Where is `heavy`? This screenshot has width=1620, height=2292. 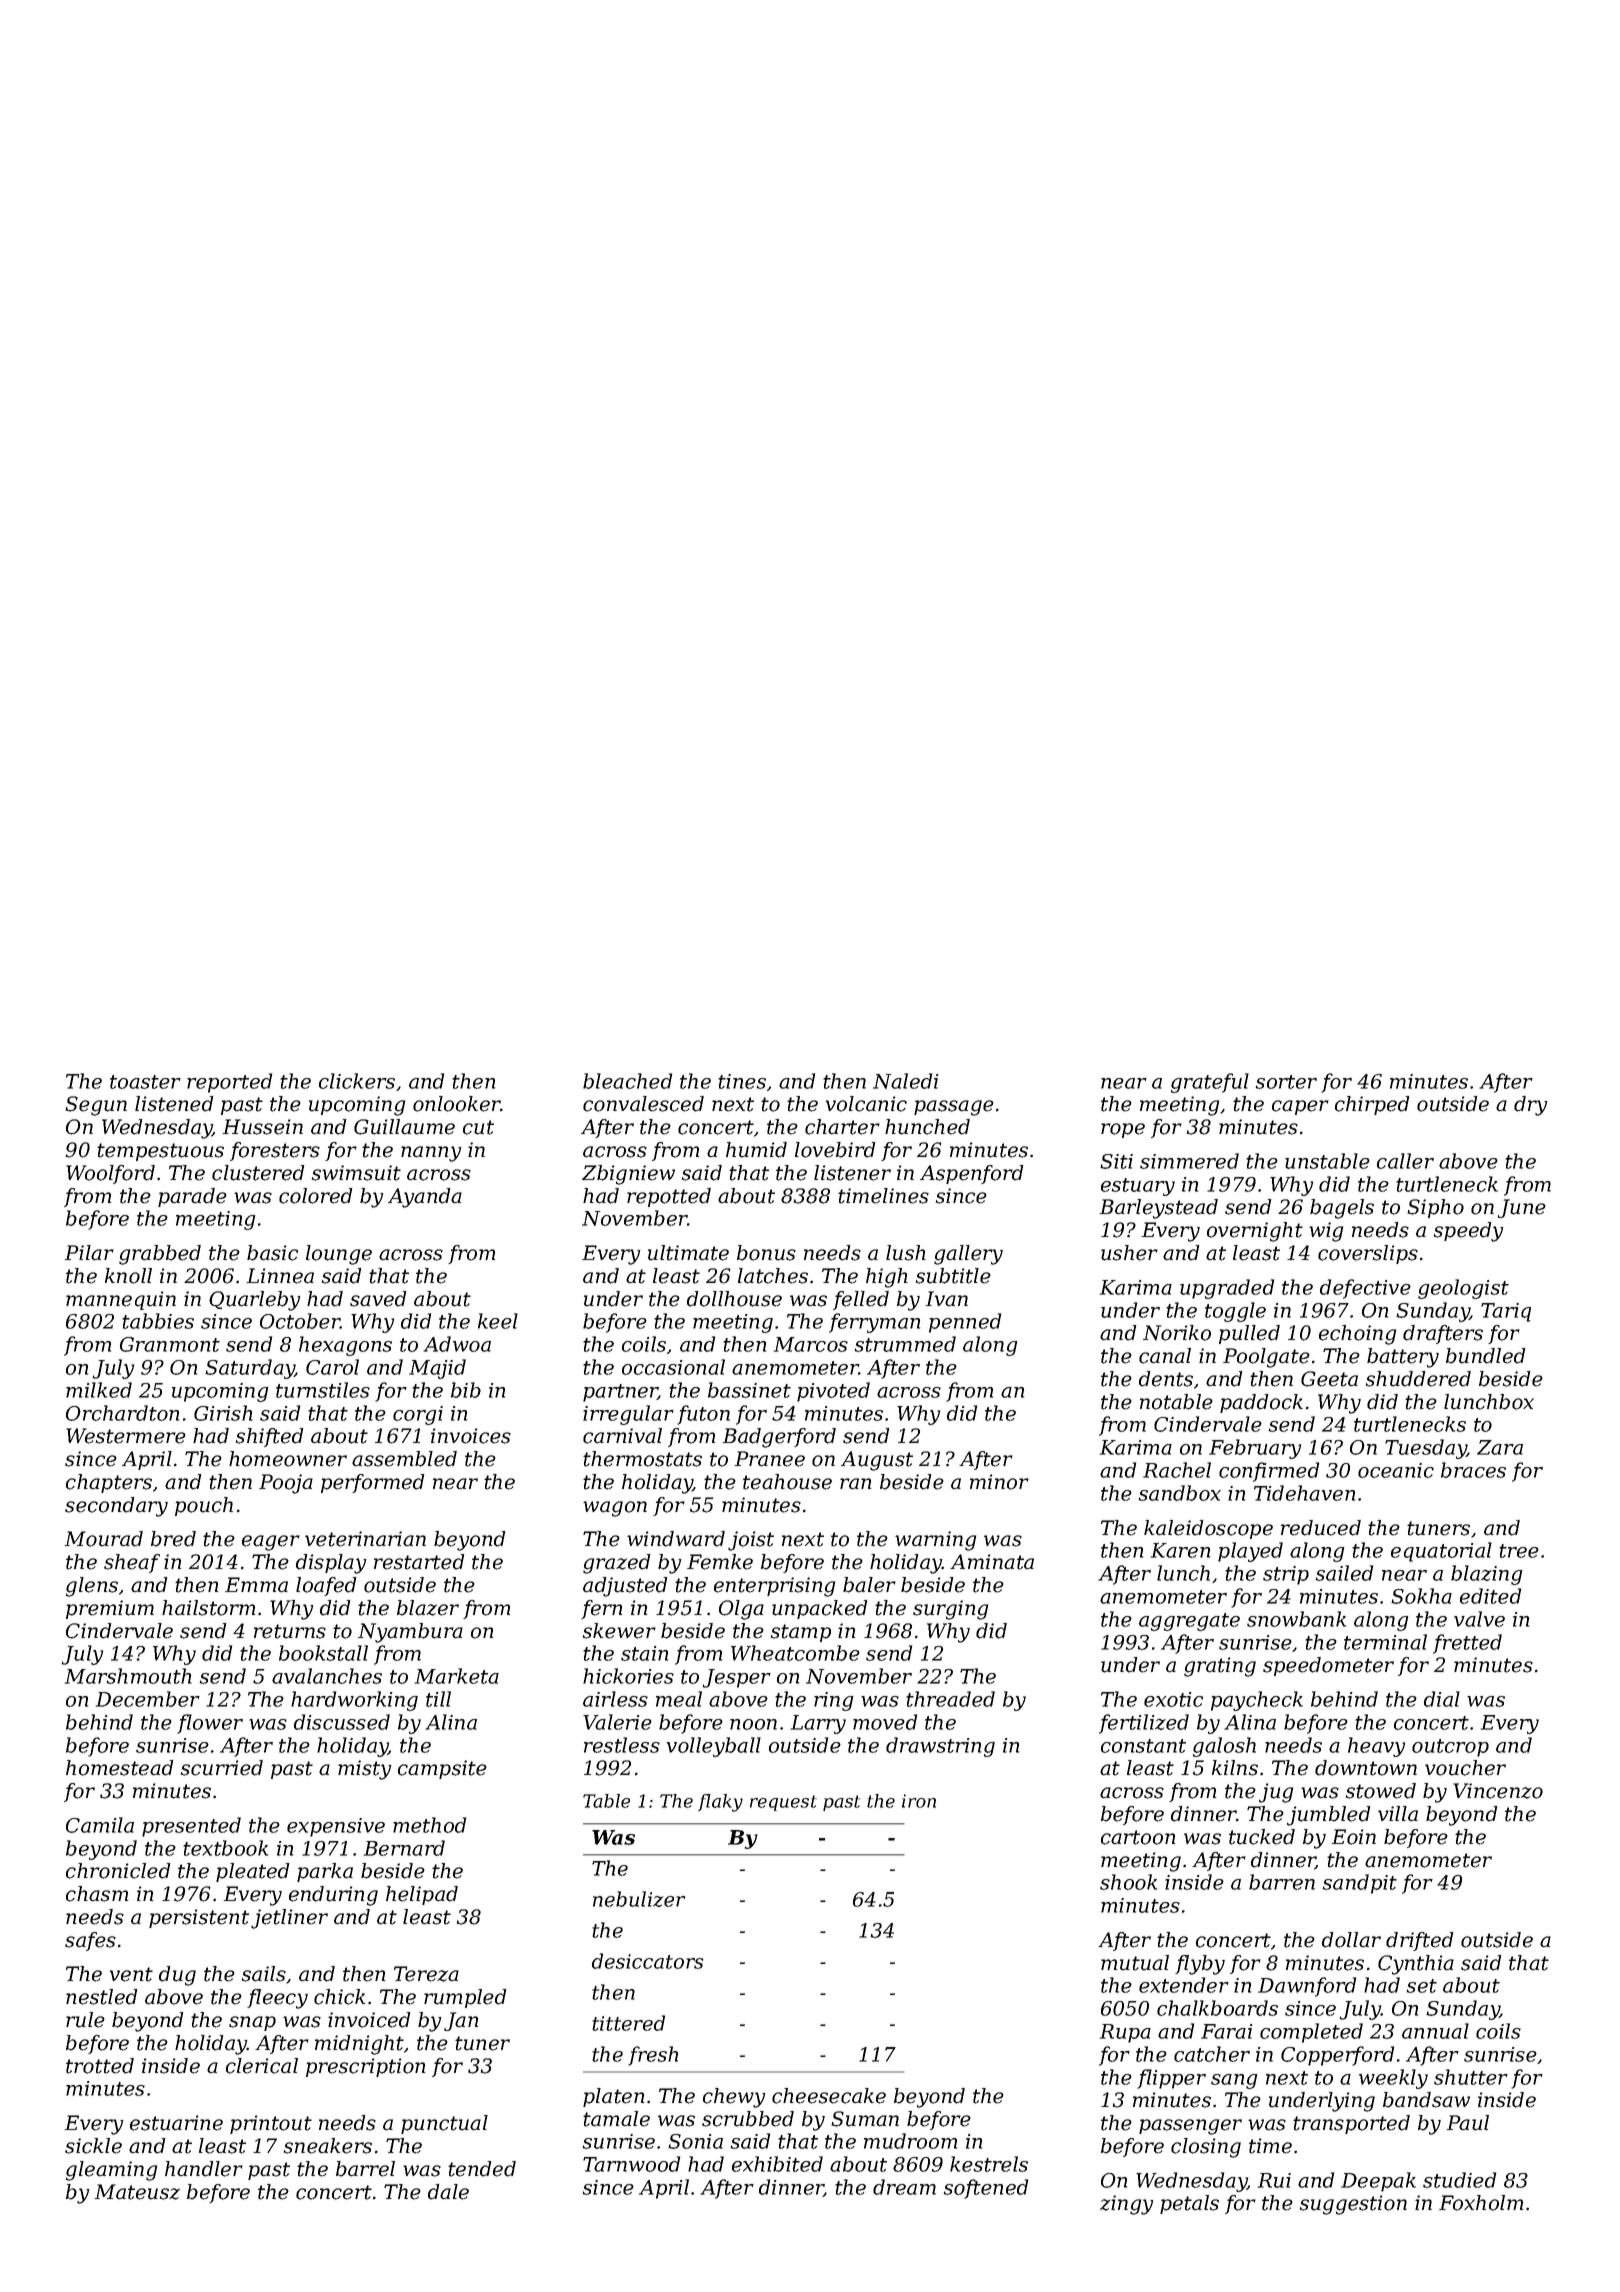 heavy is located at coordinates (1376, 1747).
